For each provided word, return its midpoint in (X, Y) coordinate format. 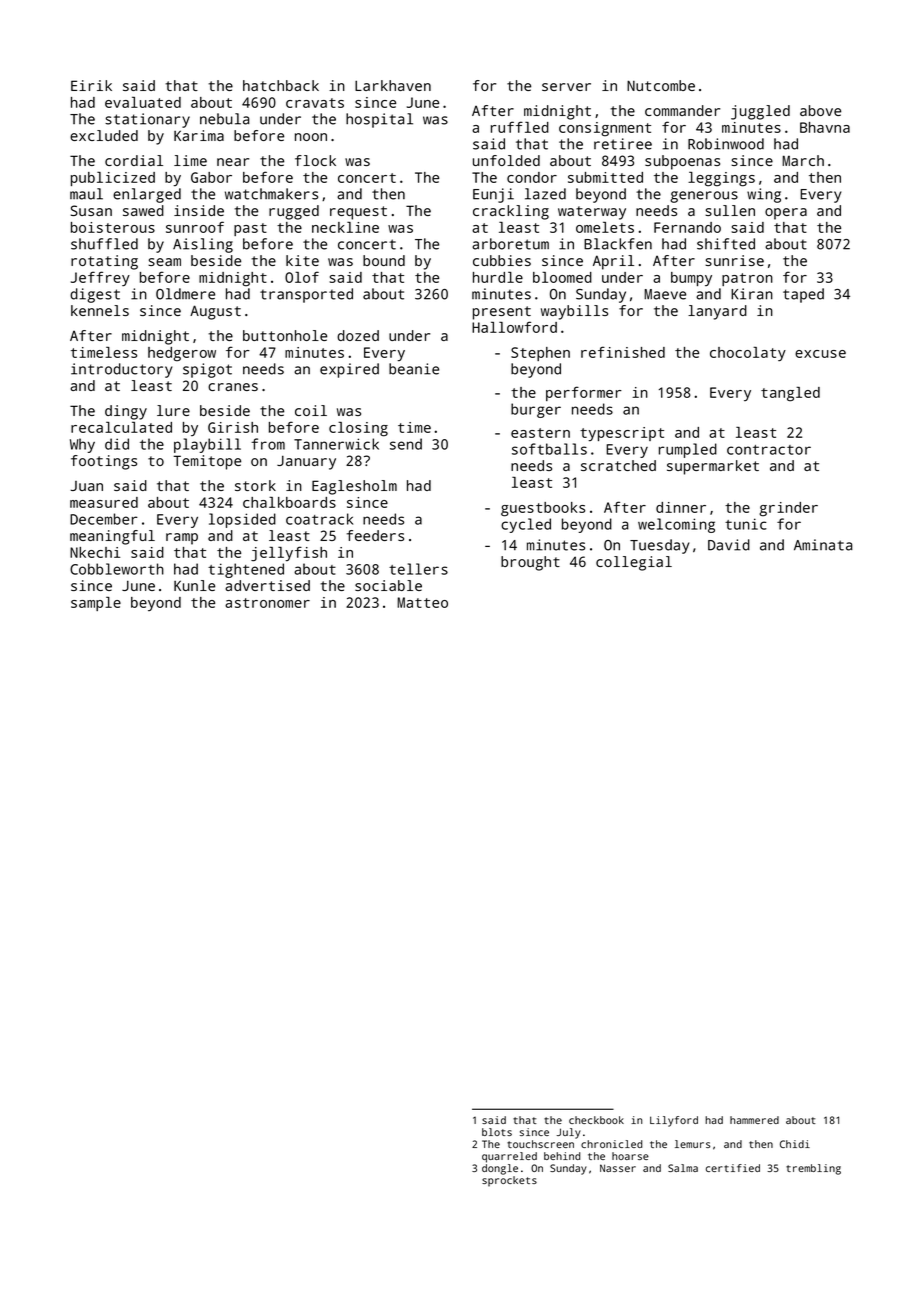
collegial (634, 563)
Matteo (422, 602)
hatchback (281, 85)
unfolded (506, 160)
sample (96, 604)
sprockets (509, 1181)
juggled (760, 112)
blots (497, 1132)
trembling (813, 1169)
